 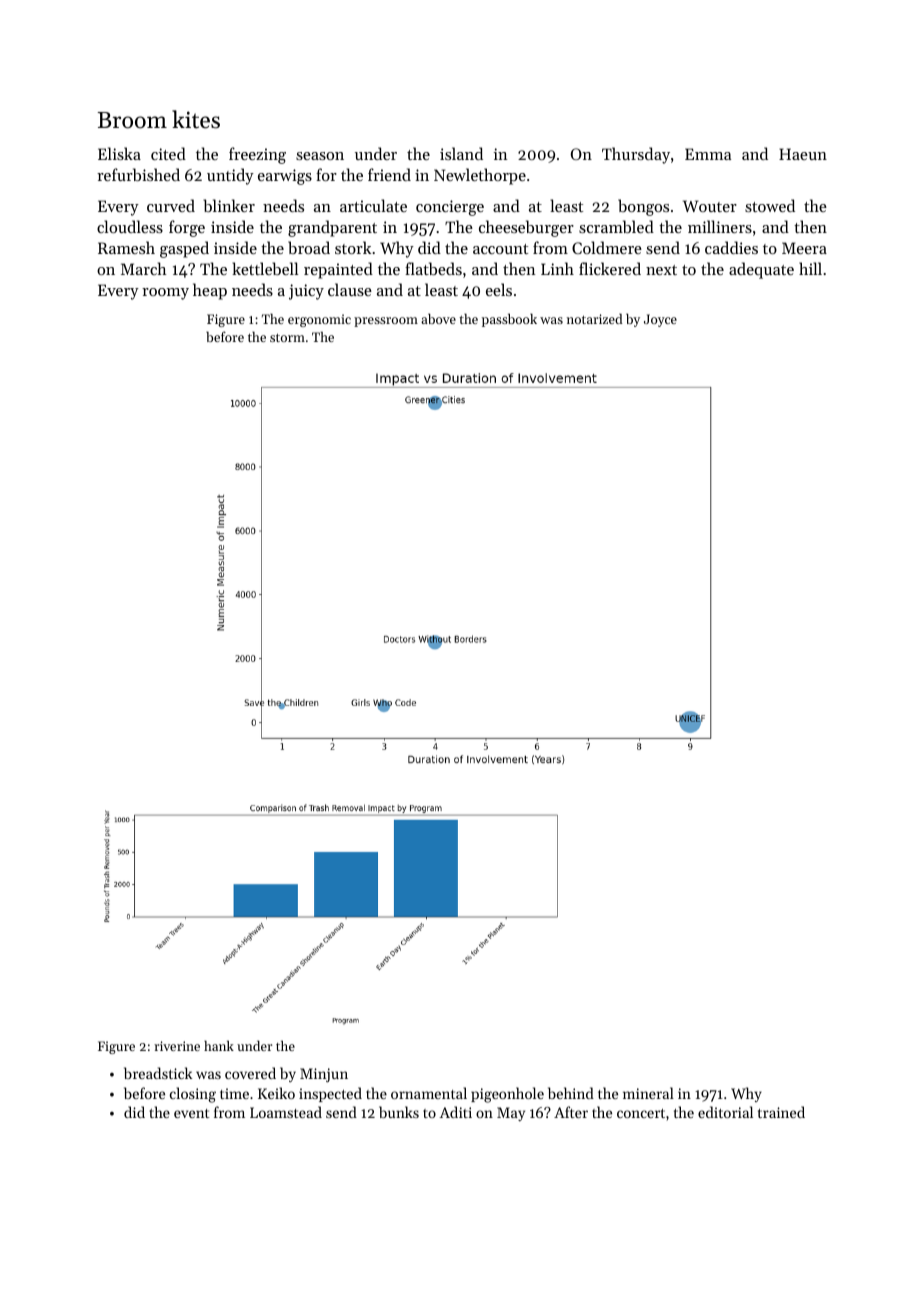 I want to click on Broom, so click(x=132, y=120).
